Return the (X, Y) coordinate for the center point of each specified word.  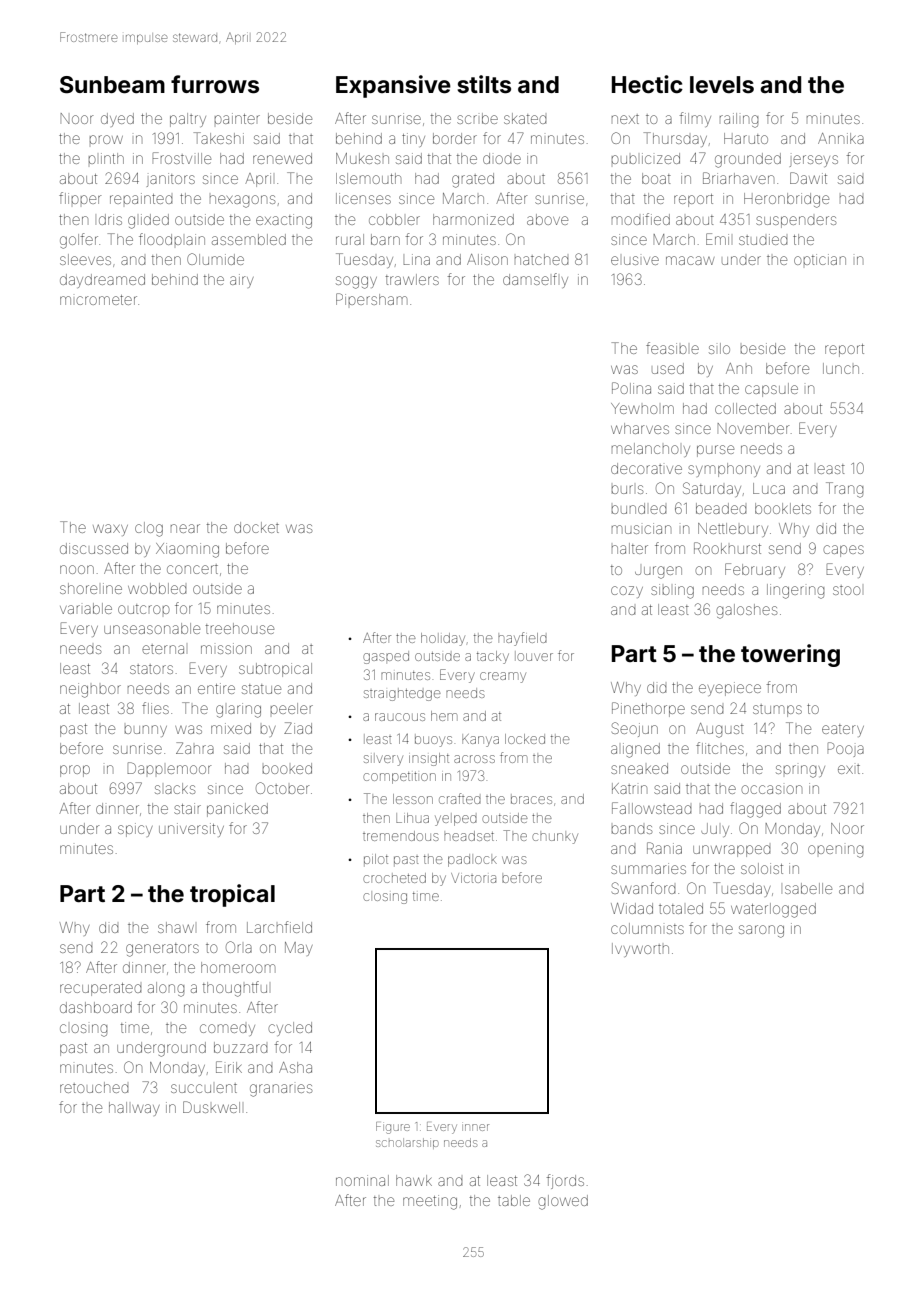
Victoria (473, 878)
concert (192, 569)
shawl (176, 927)
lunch (841, 368)
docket (256, 527)
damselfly (535, 280)
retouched (94, 1087)
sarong (761, 931)
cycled (290, 1029)
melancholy (651, 450)
